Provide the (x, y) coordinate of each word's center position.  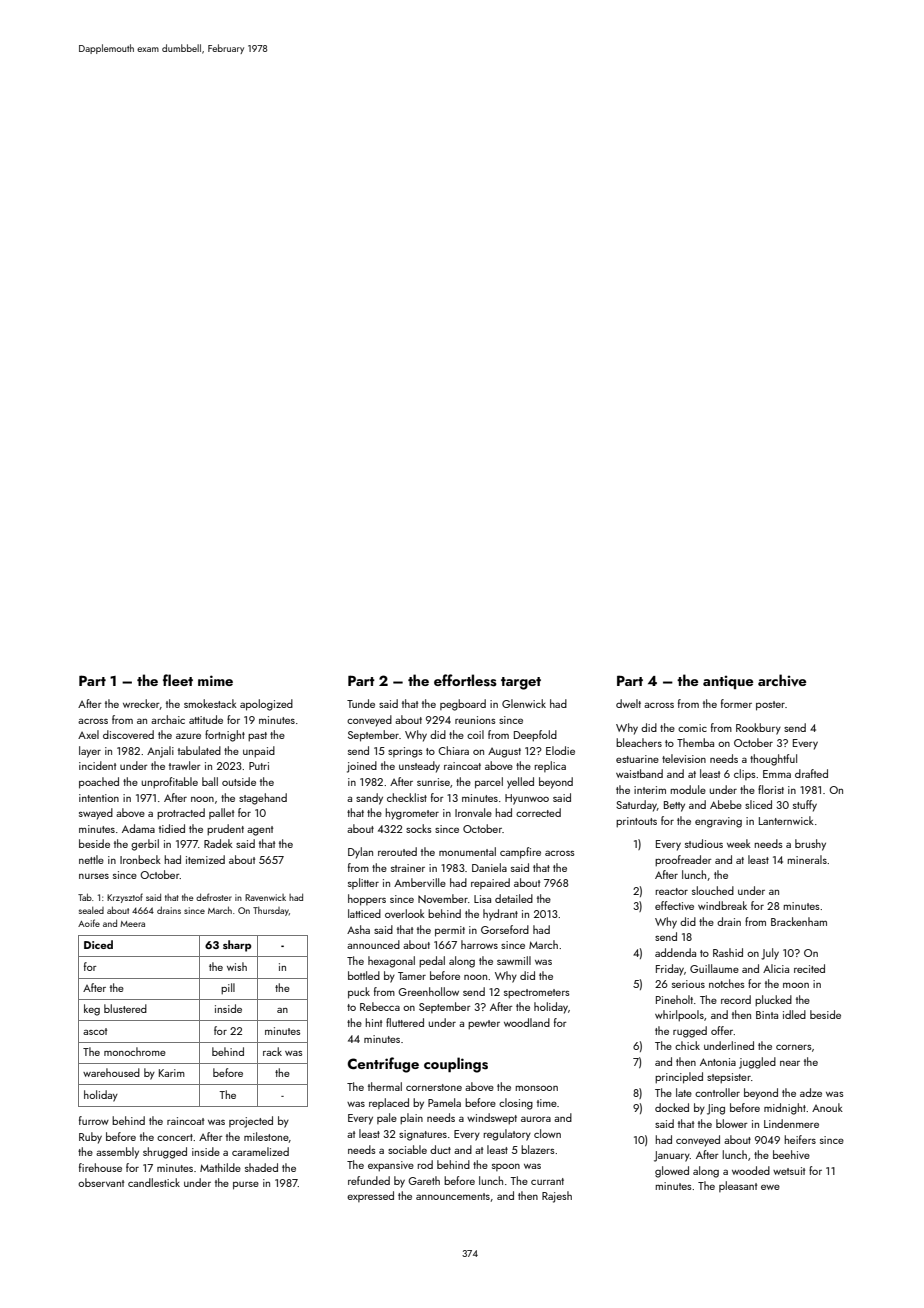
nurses (94, 876)
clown (547, 1133)
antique (728, 682)
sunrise (433, 782)
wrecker (141, 703)
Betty (674, 806)
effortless (465, 680)
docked (672, 1107)
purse (246, 1186)
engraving (718, 822)
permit (450, 931)
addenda (675, 952)
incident (97, 765)
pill (228, 988)
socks (419, 828)
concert (175, 1137)
